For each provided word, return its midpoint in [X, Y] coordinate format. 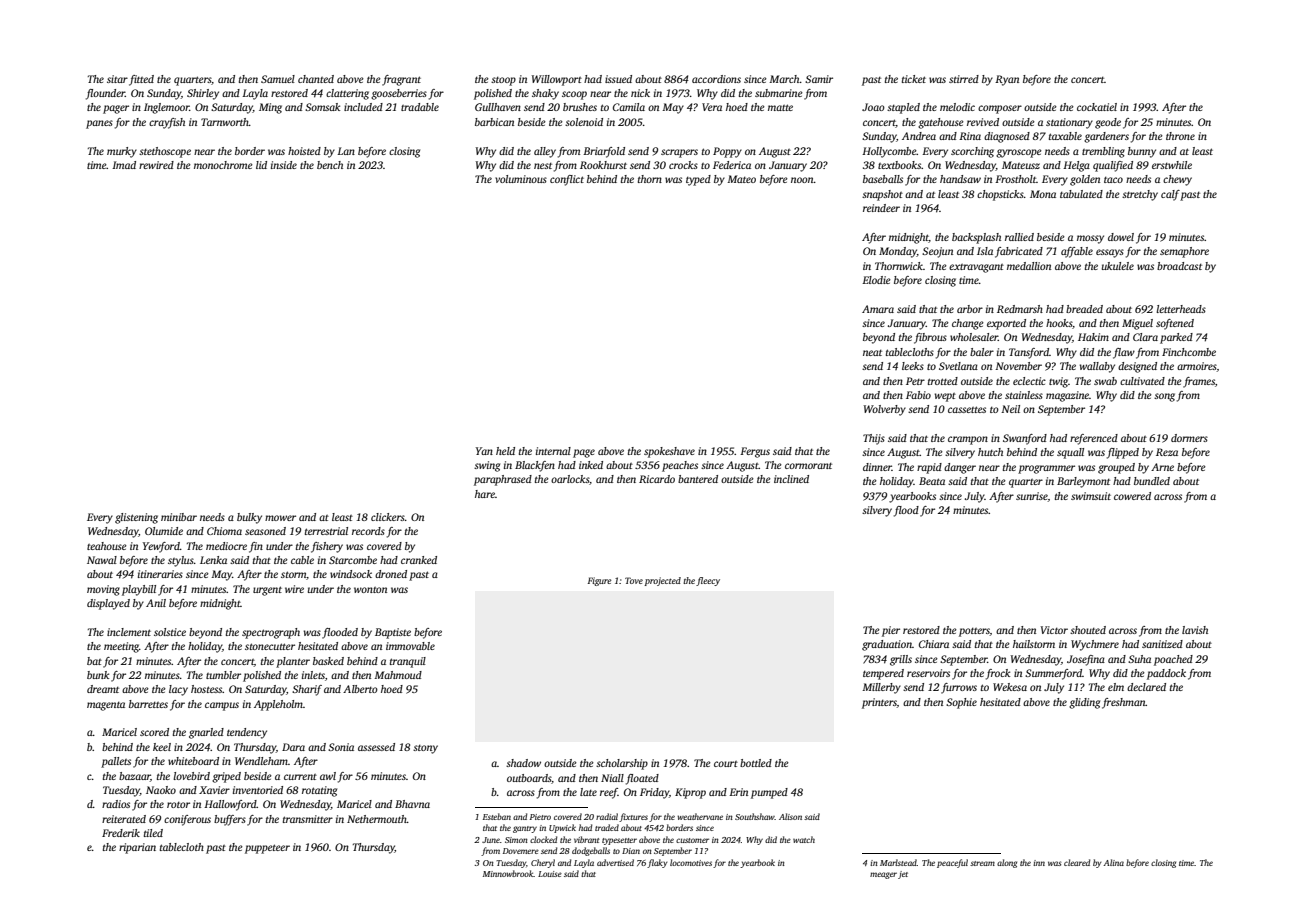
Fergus [755, 452]
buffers [230, 820]
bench [330, 165]
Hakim [1093, 337]
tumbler [223, 675]
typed [698, 180]
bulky [249, 518]
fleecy [708, 581]
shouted [1088, 630]
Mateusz [1021, 165]
